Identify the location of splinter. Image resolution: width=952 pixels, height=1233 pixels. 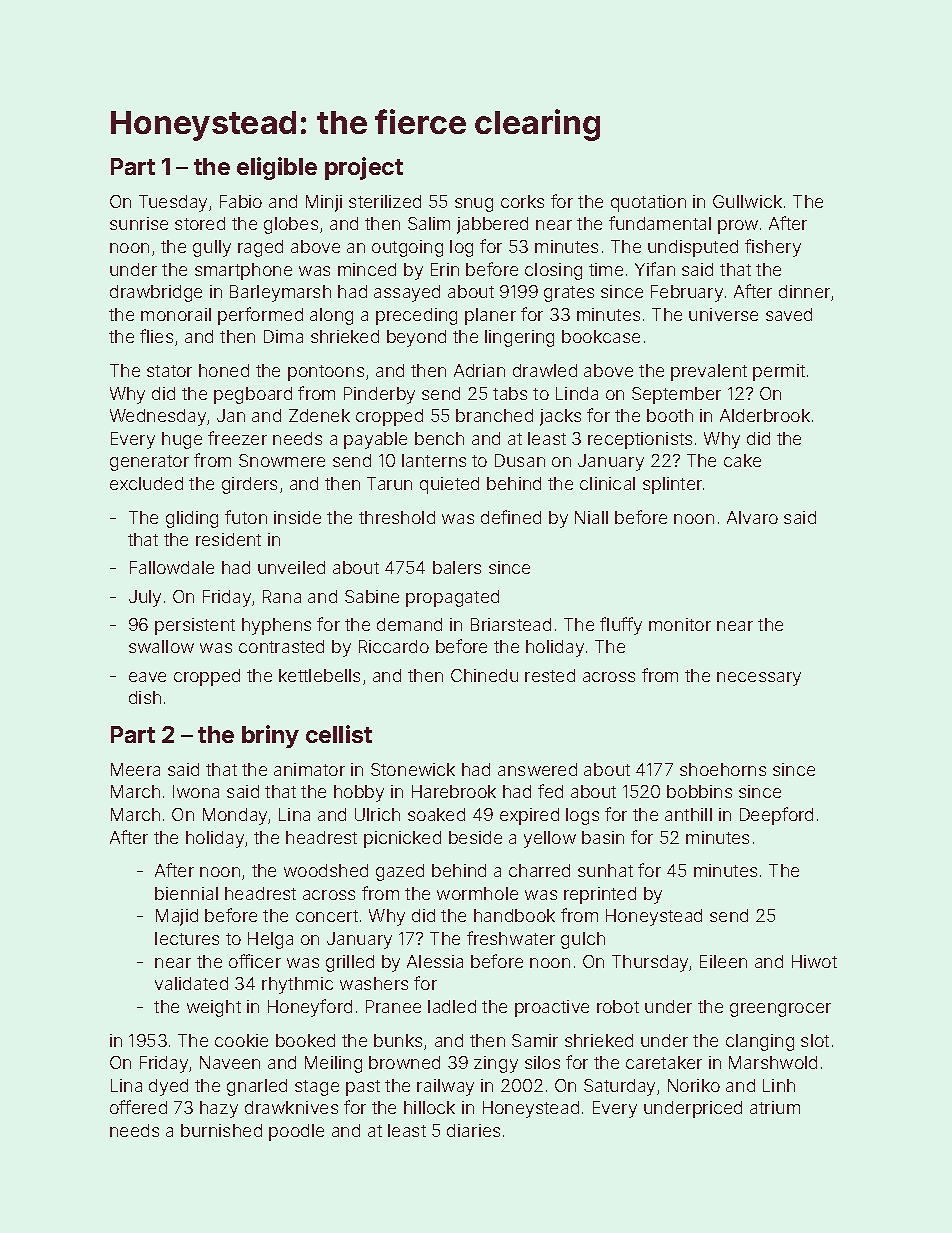
(672, 485).
